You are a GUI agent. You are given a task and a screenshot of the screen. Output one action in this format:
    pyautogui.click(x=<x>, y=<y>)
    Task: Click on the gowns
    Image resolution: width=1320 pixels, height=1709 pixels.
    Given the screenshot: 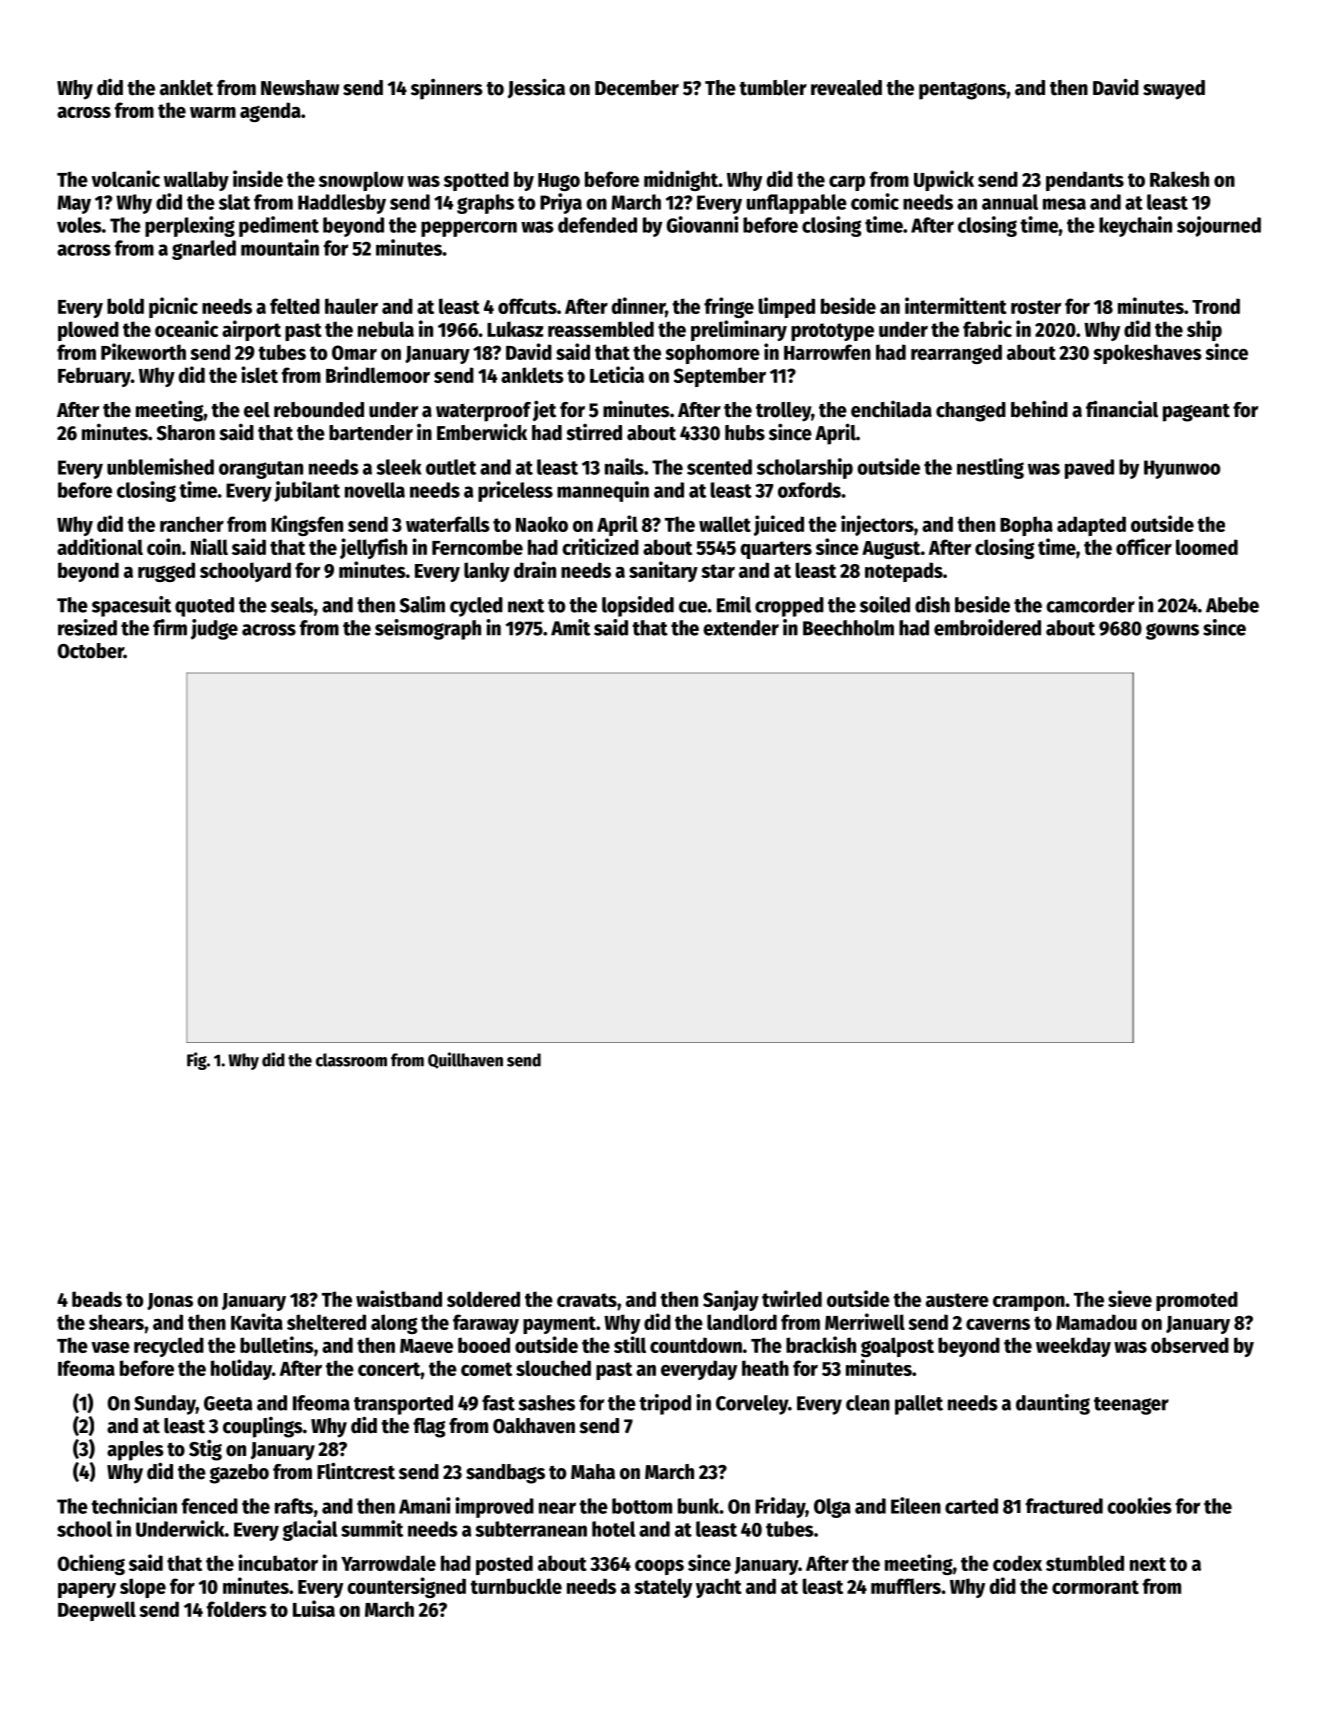 What is the action you would take?
    pyautogui.click(x=1172, y=631)
